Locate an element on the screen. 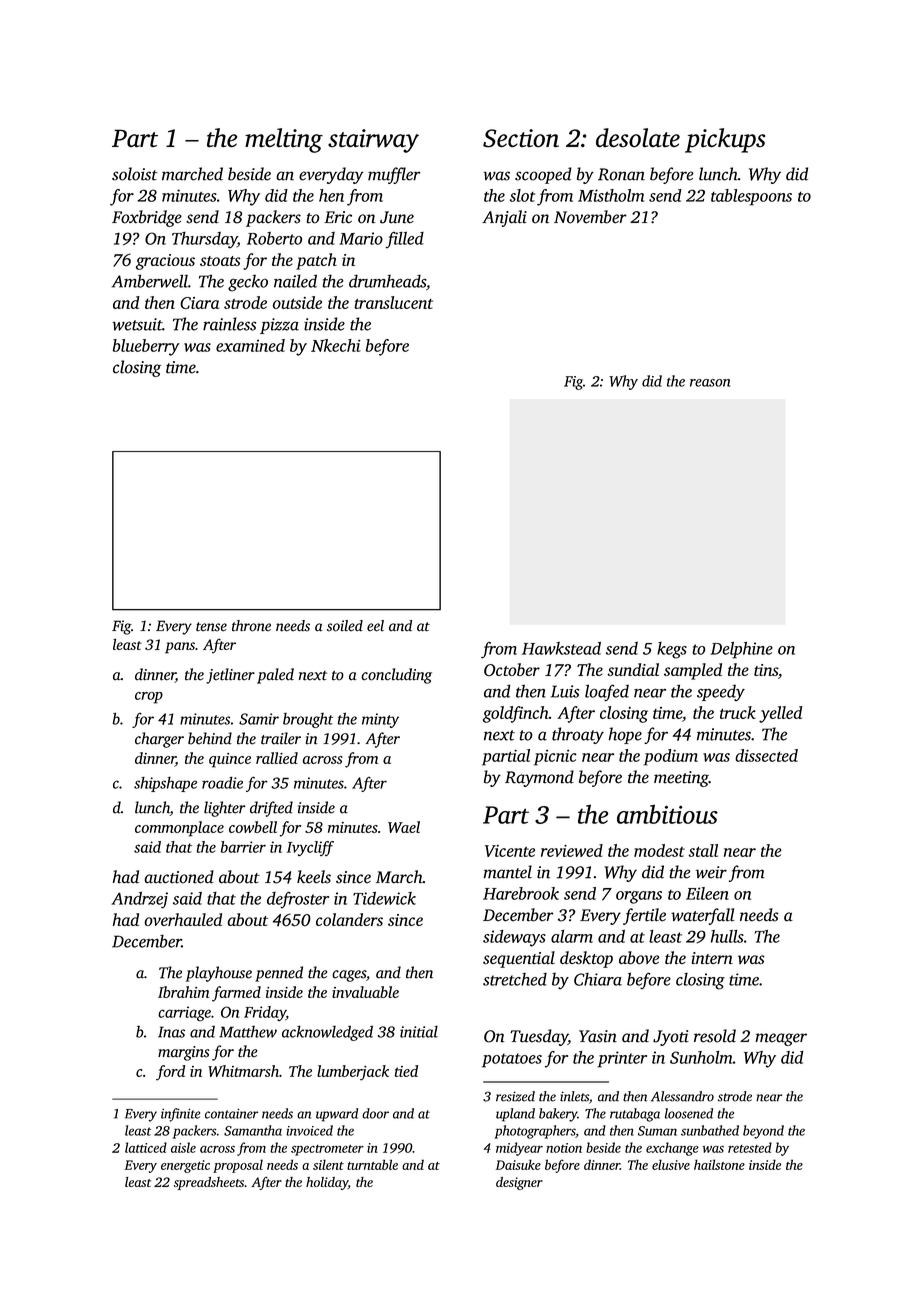  desktop is located at coordinates (586, 959).
